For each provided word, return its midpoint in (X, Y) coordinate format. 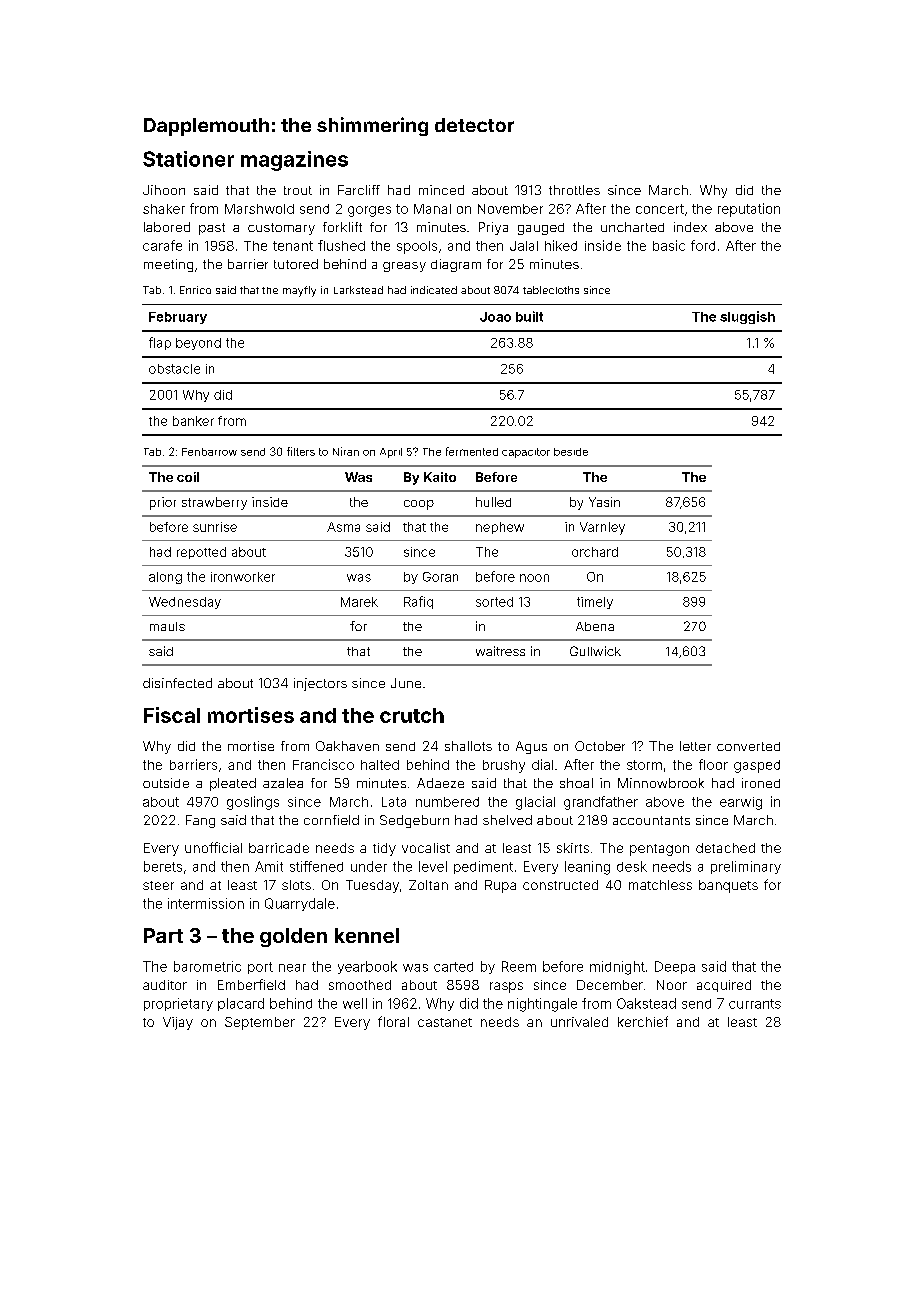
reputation (749, 210)
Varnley (602, 528)
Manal (432, 209)
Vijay (178, 1023)
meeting (168, 265)
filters (301, 451)
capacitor (526, 453)
